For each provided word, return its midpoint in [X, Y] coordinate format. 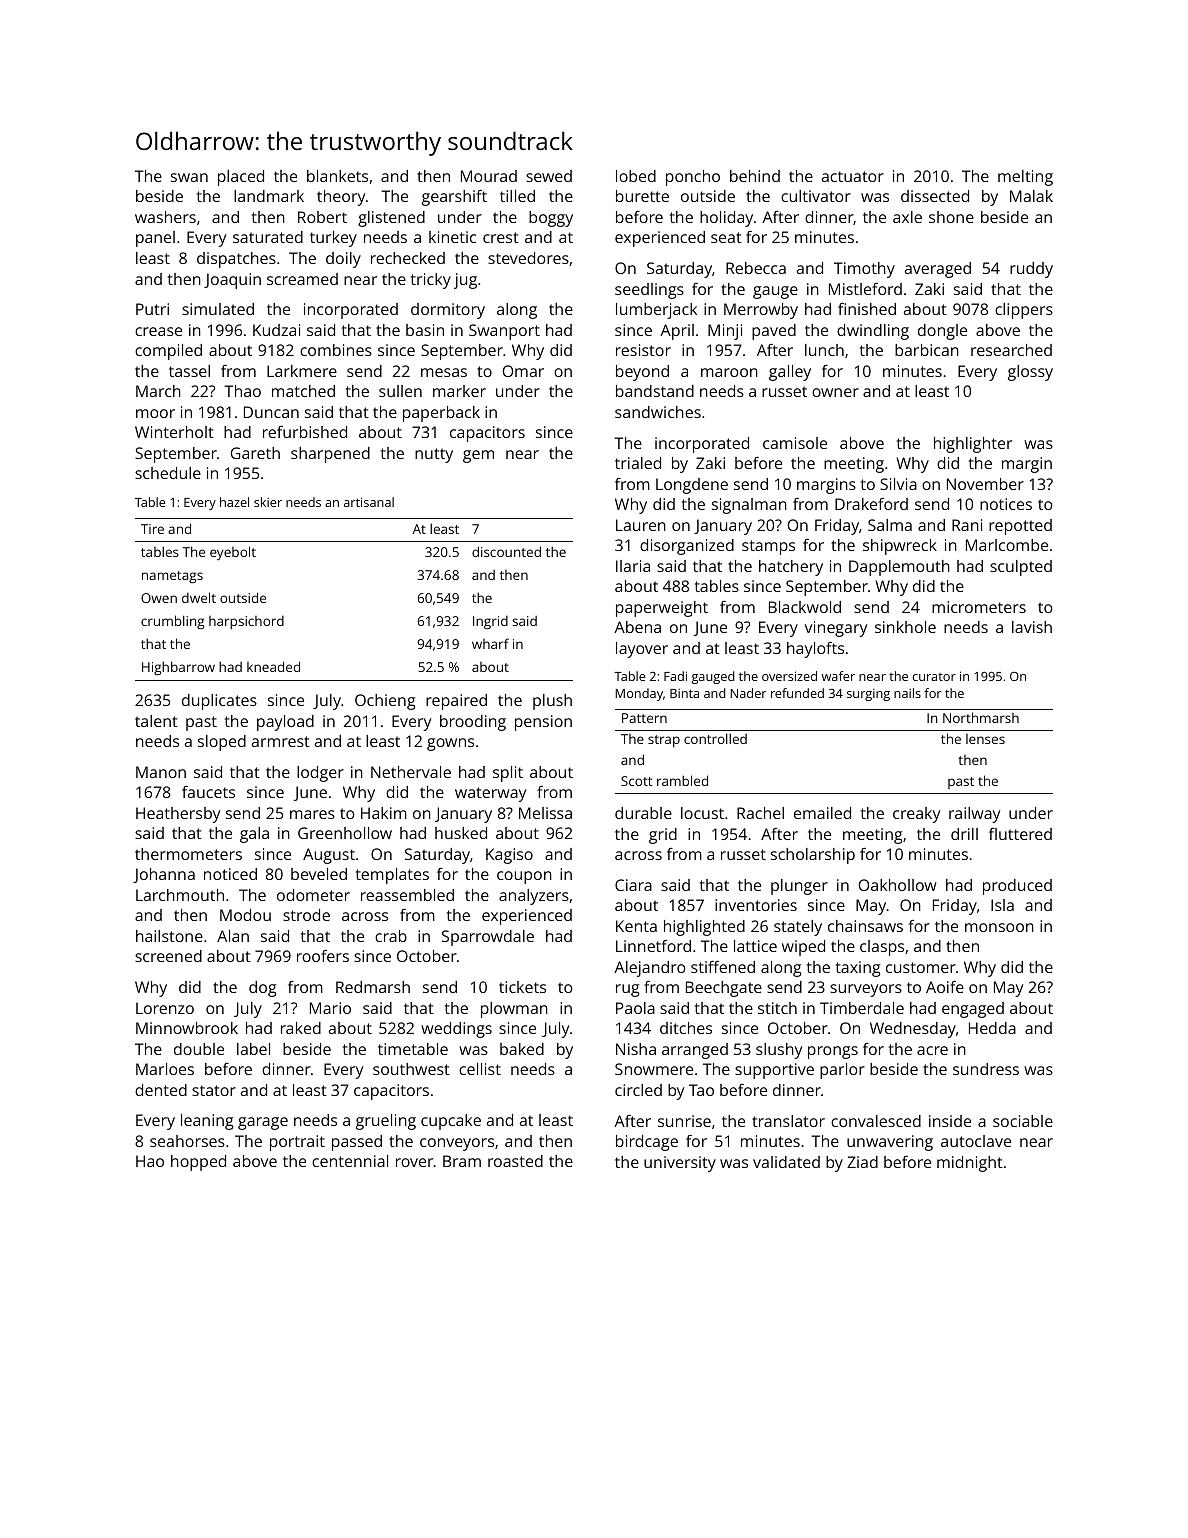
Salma [890, 525]
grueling [386, 1122]
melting [1025, 178]
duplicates [219, 702]
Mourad [489, 176]
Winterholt [174, 432]
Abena [637, 627]
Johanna [164, 875]
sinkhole [905, 627]
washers [165, 217]
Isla [1002, 905]
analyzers [534, 897]
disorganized [687, 547]
